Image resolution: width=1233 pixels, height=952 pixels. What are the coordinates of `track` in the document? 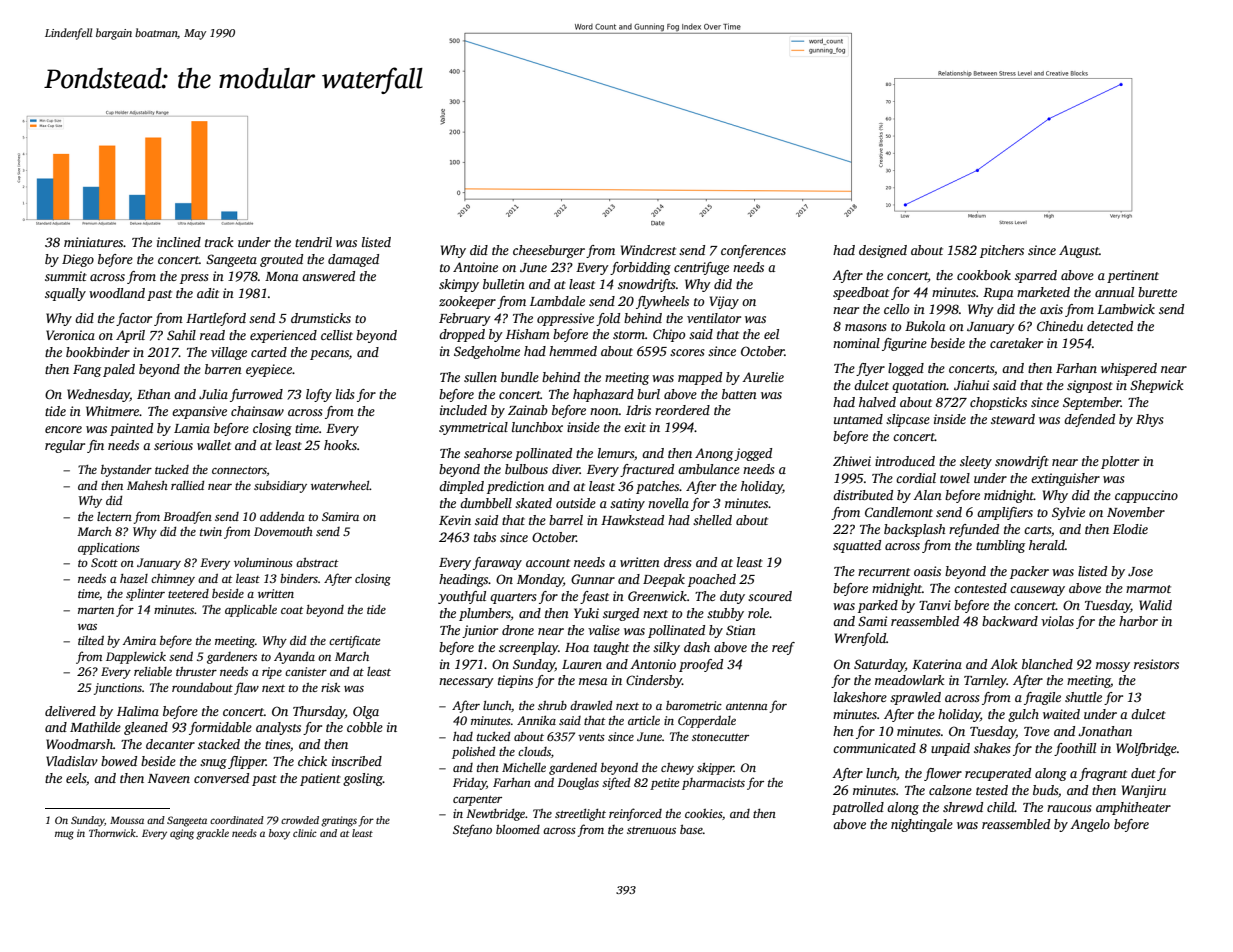 It's located at (219, 242).
